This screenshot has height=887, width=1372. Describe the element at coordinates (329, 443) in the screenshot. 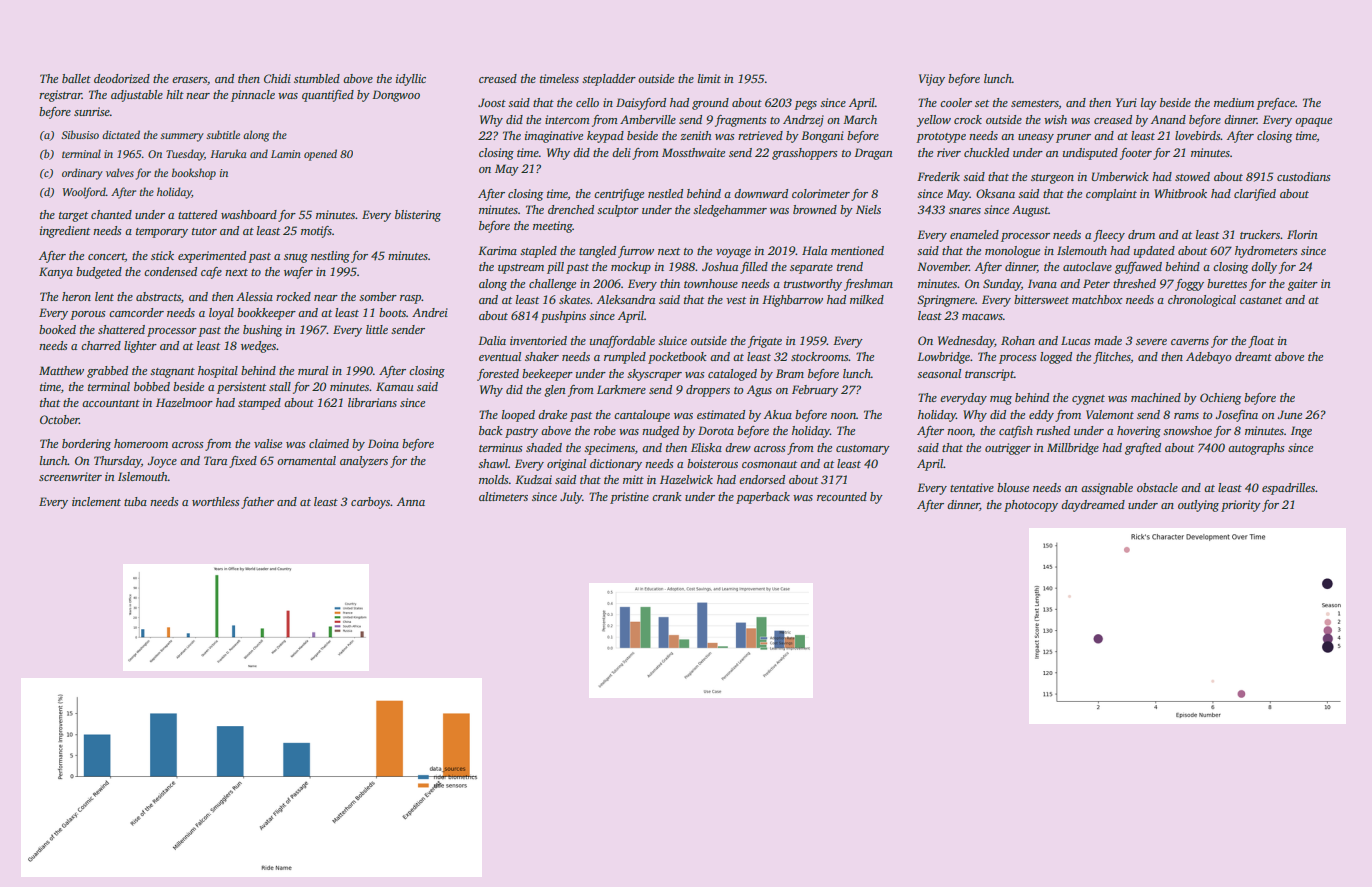

I see `claimed` at that location.
